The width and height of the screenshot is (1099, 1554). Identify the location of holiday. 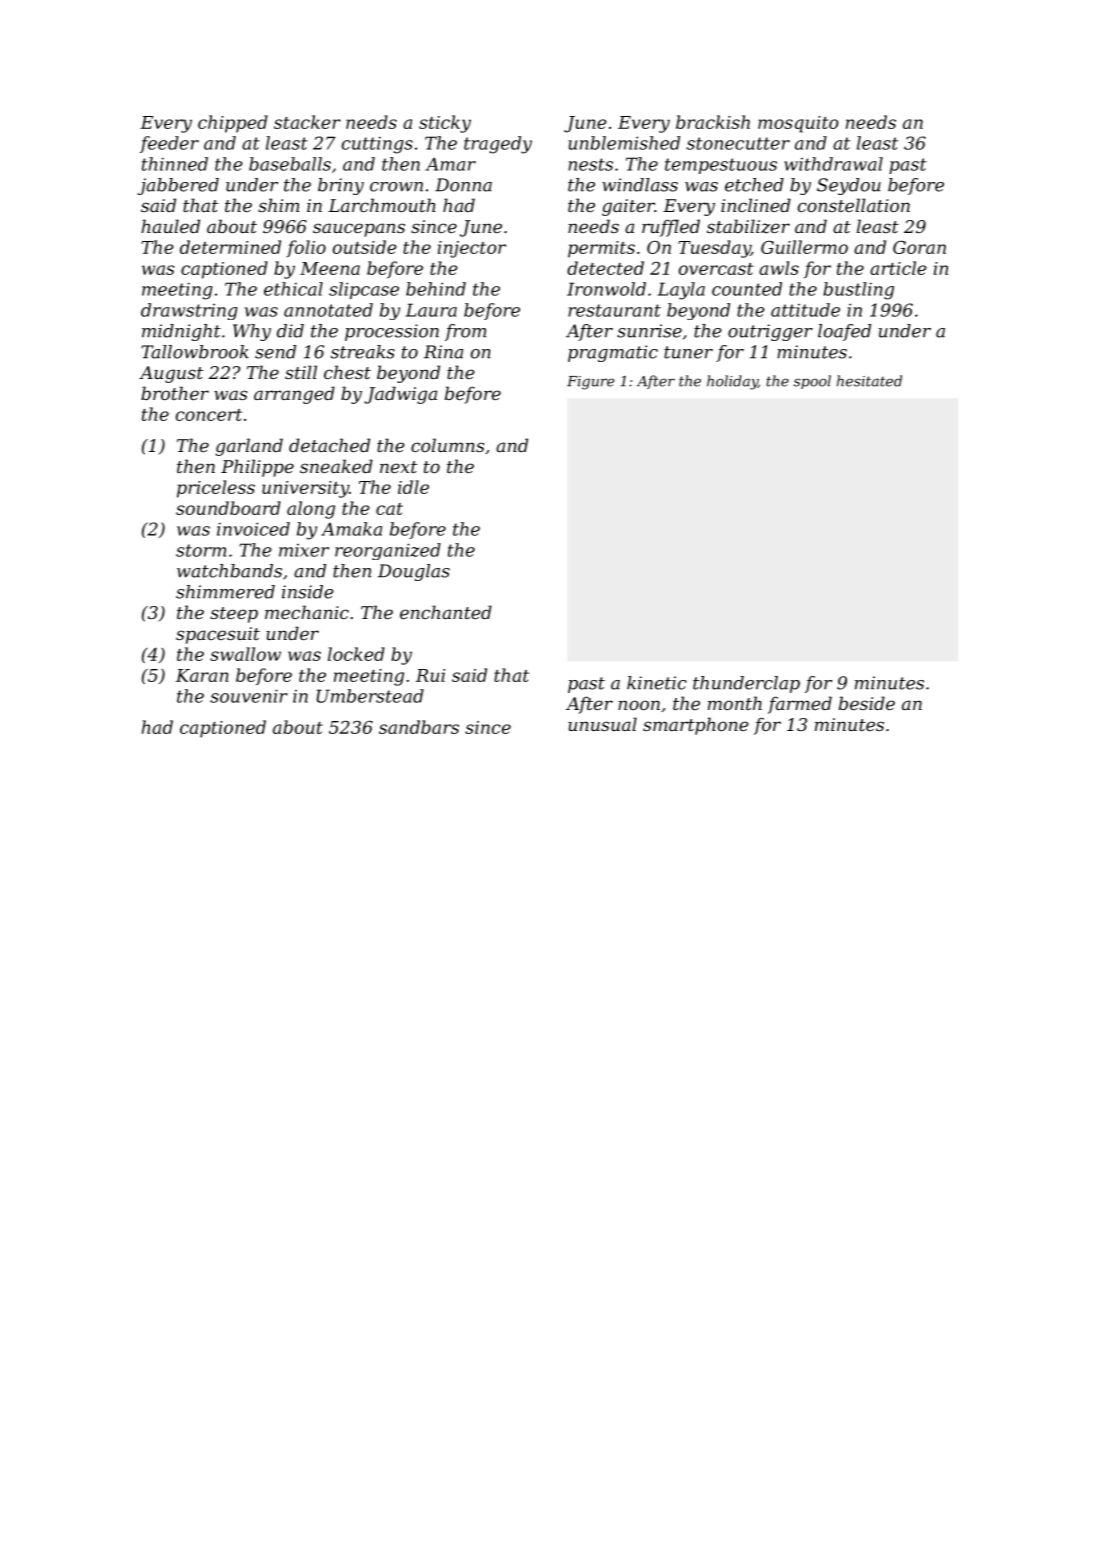
(732, 382).
